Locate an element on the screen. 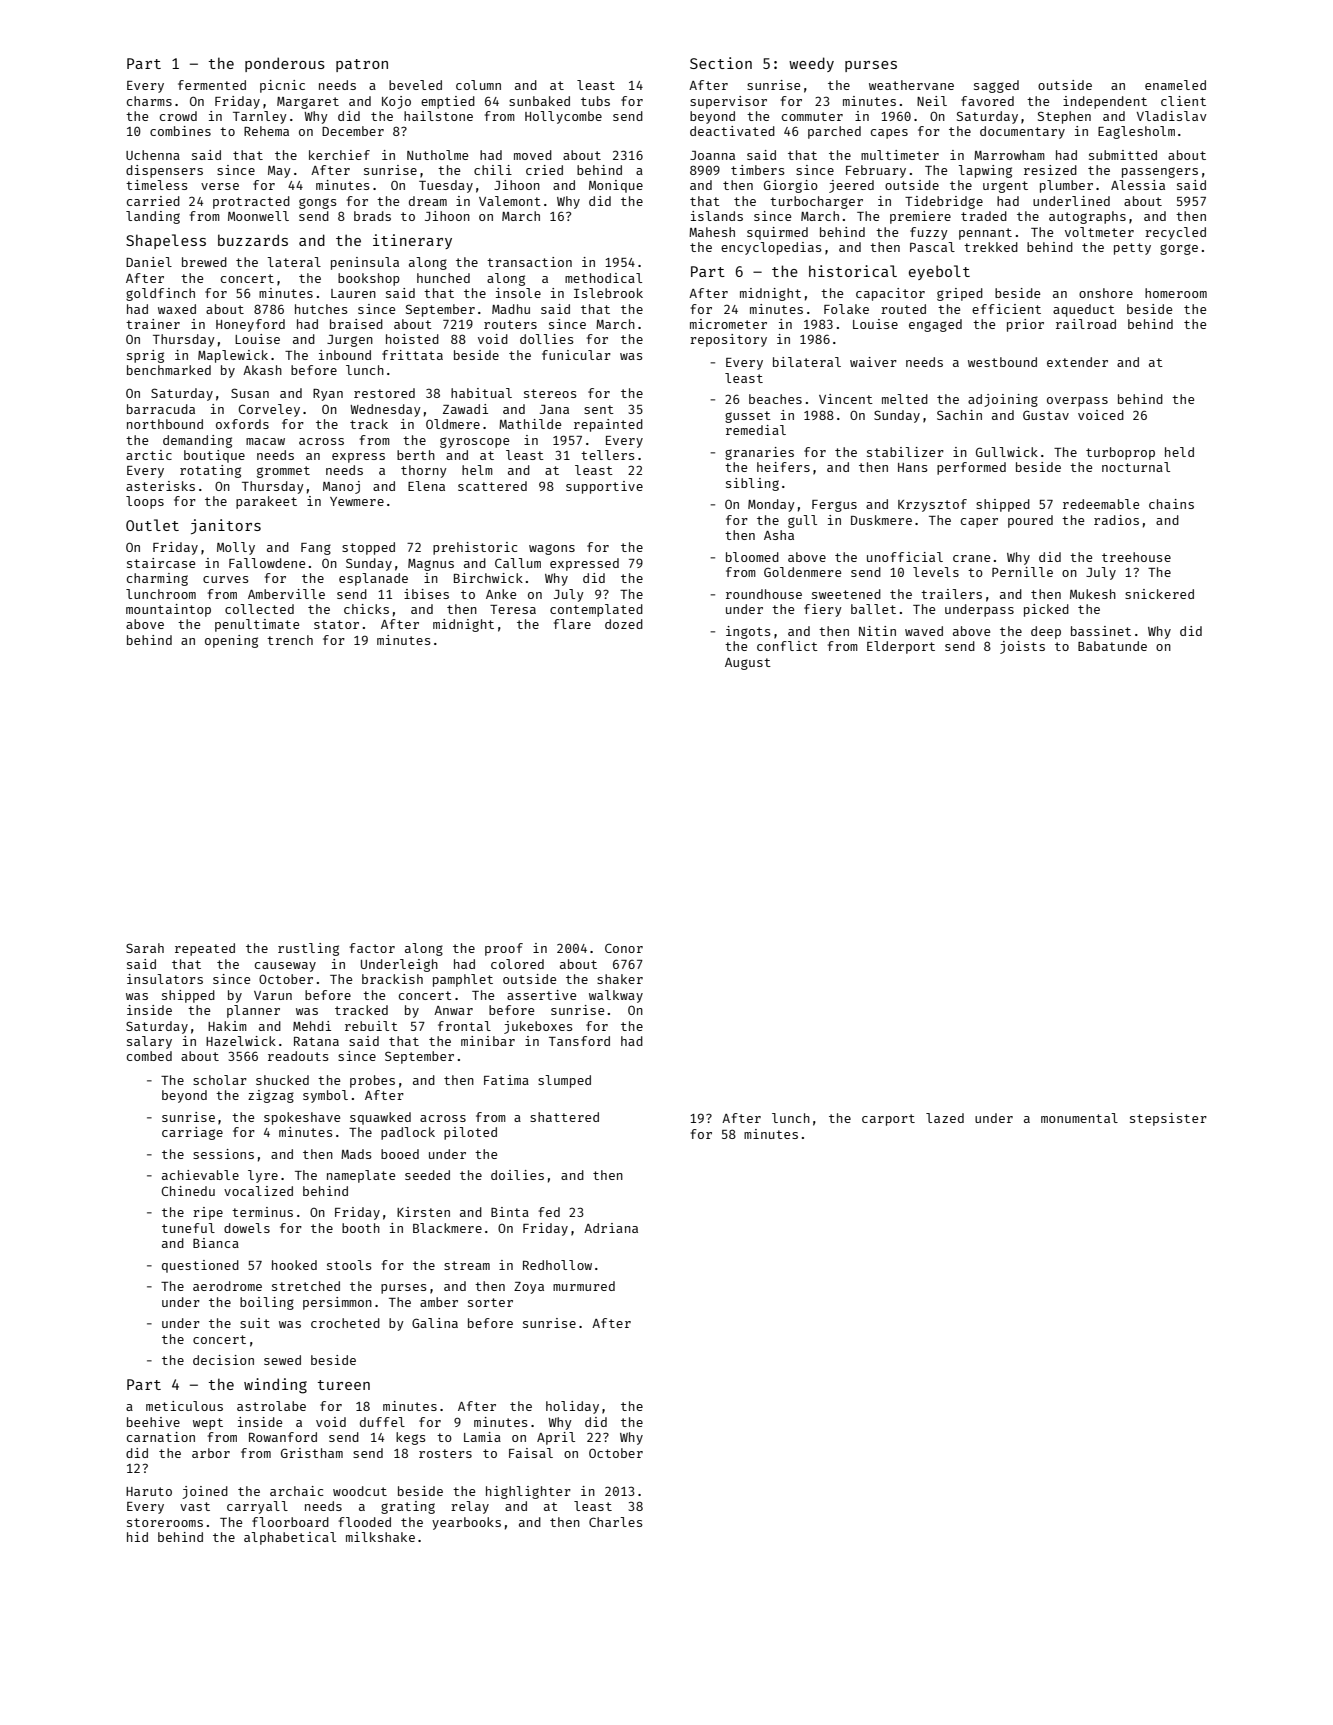 This screenshot has height=1725, width=1333. woodcut is located at coordinates (360, 1491).
